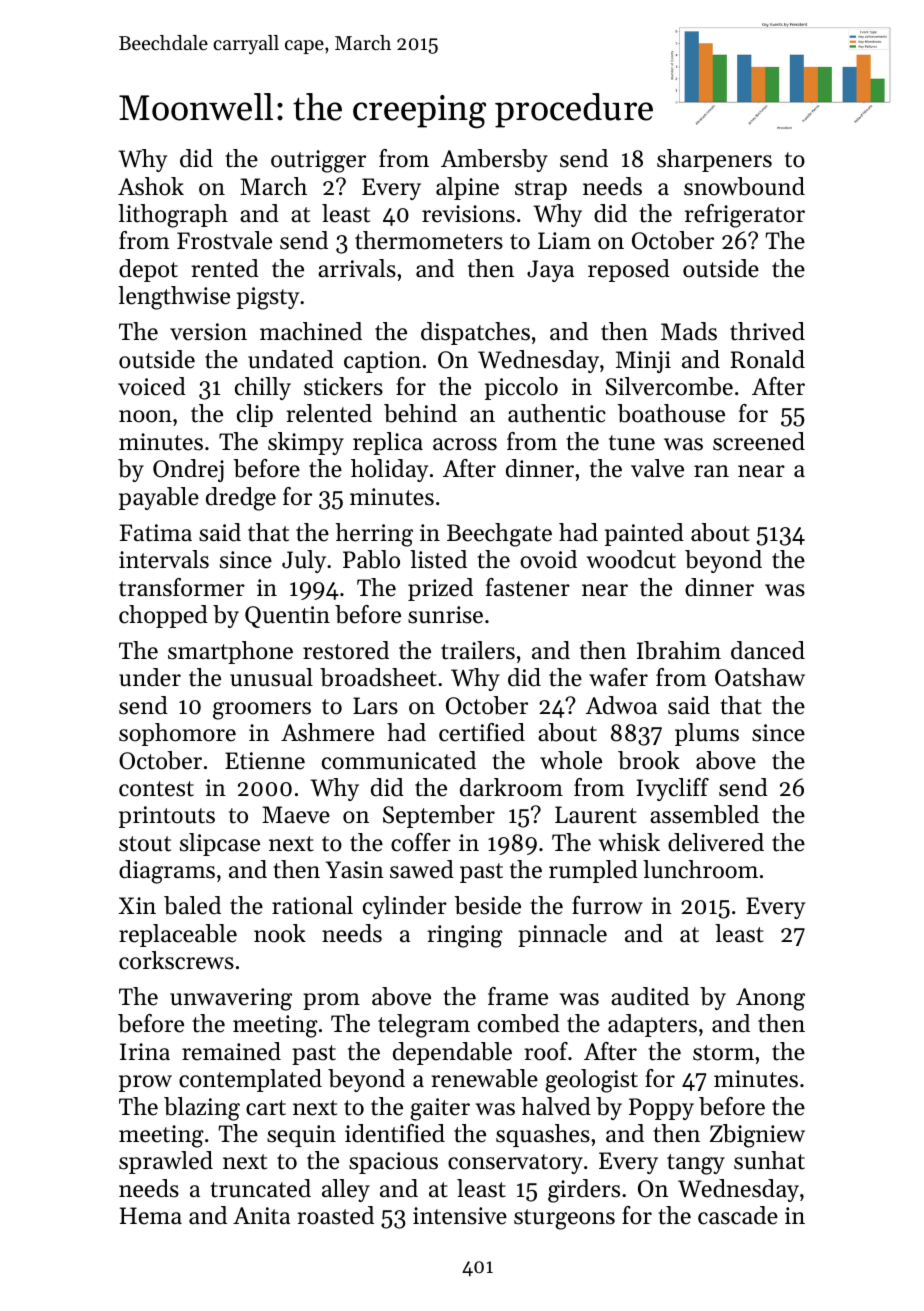  I want to click on voiced, so click(152, 386).
